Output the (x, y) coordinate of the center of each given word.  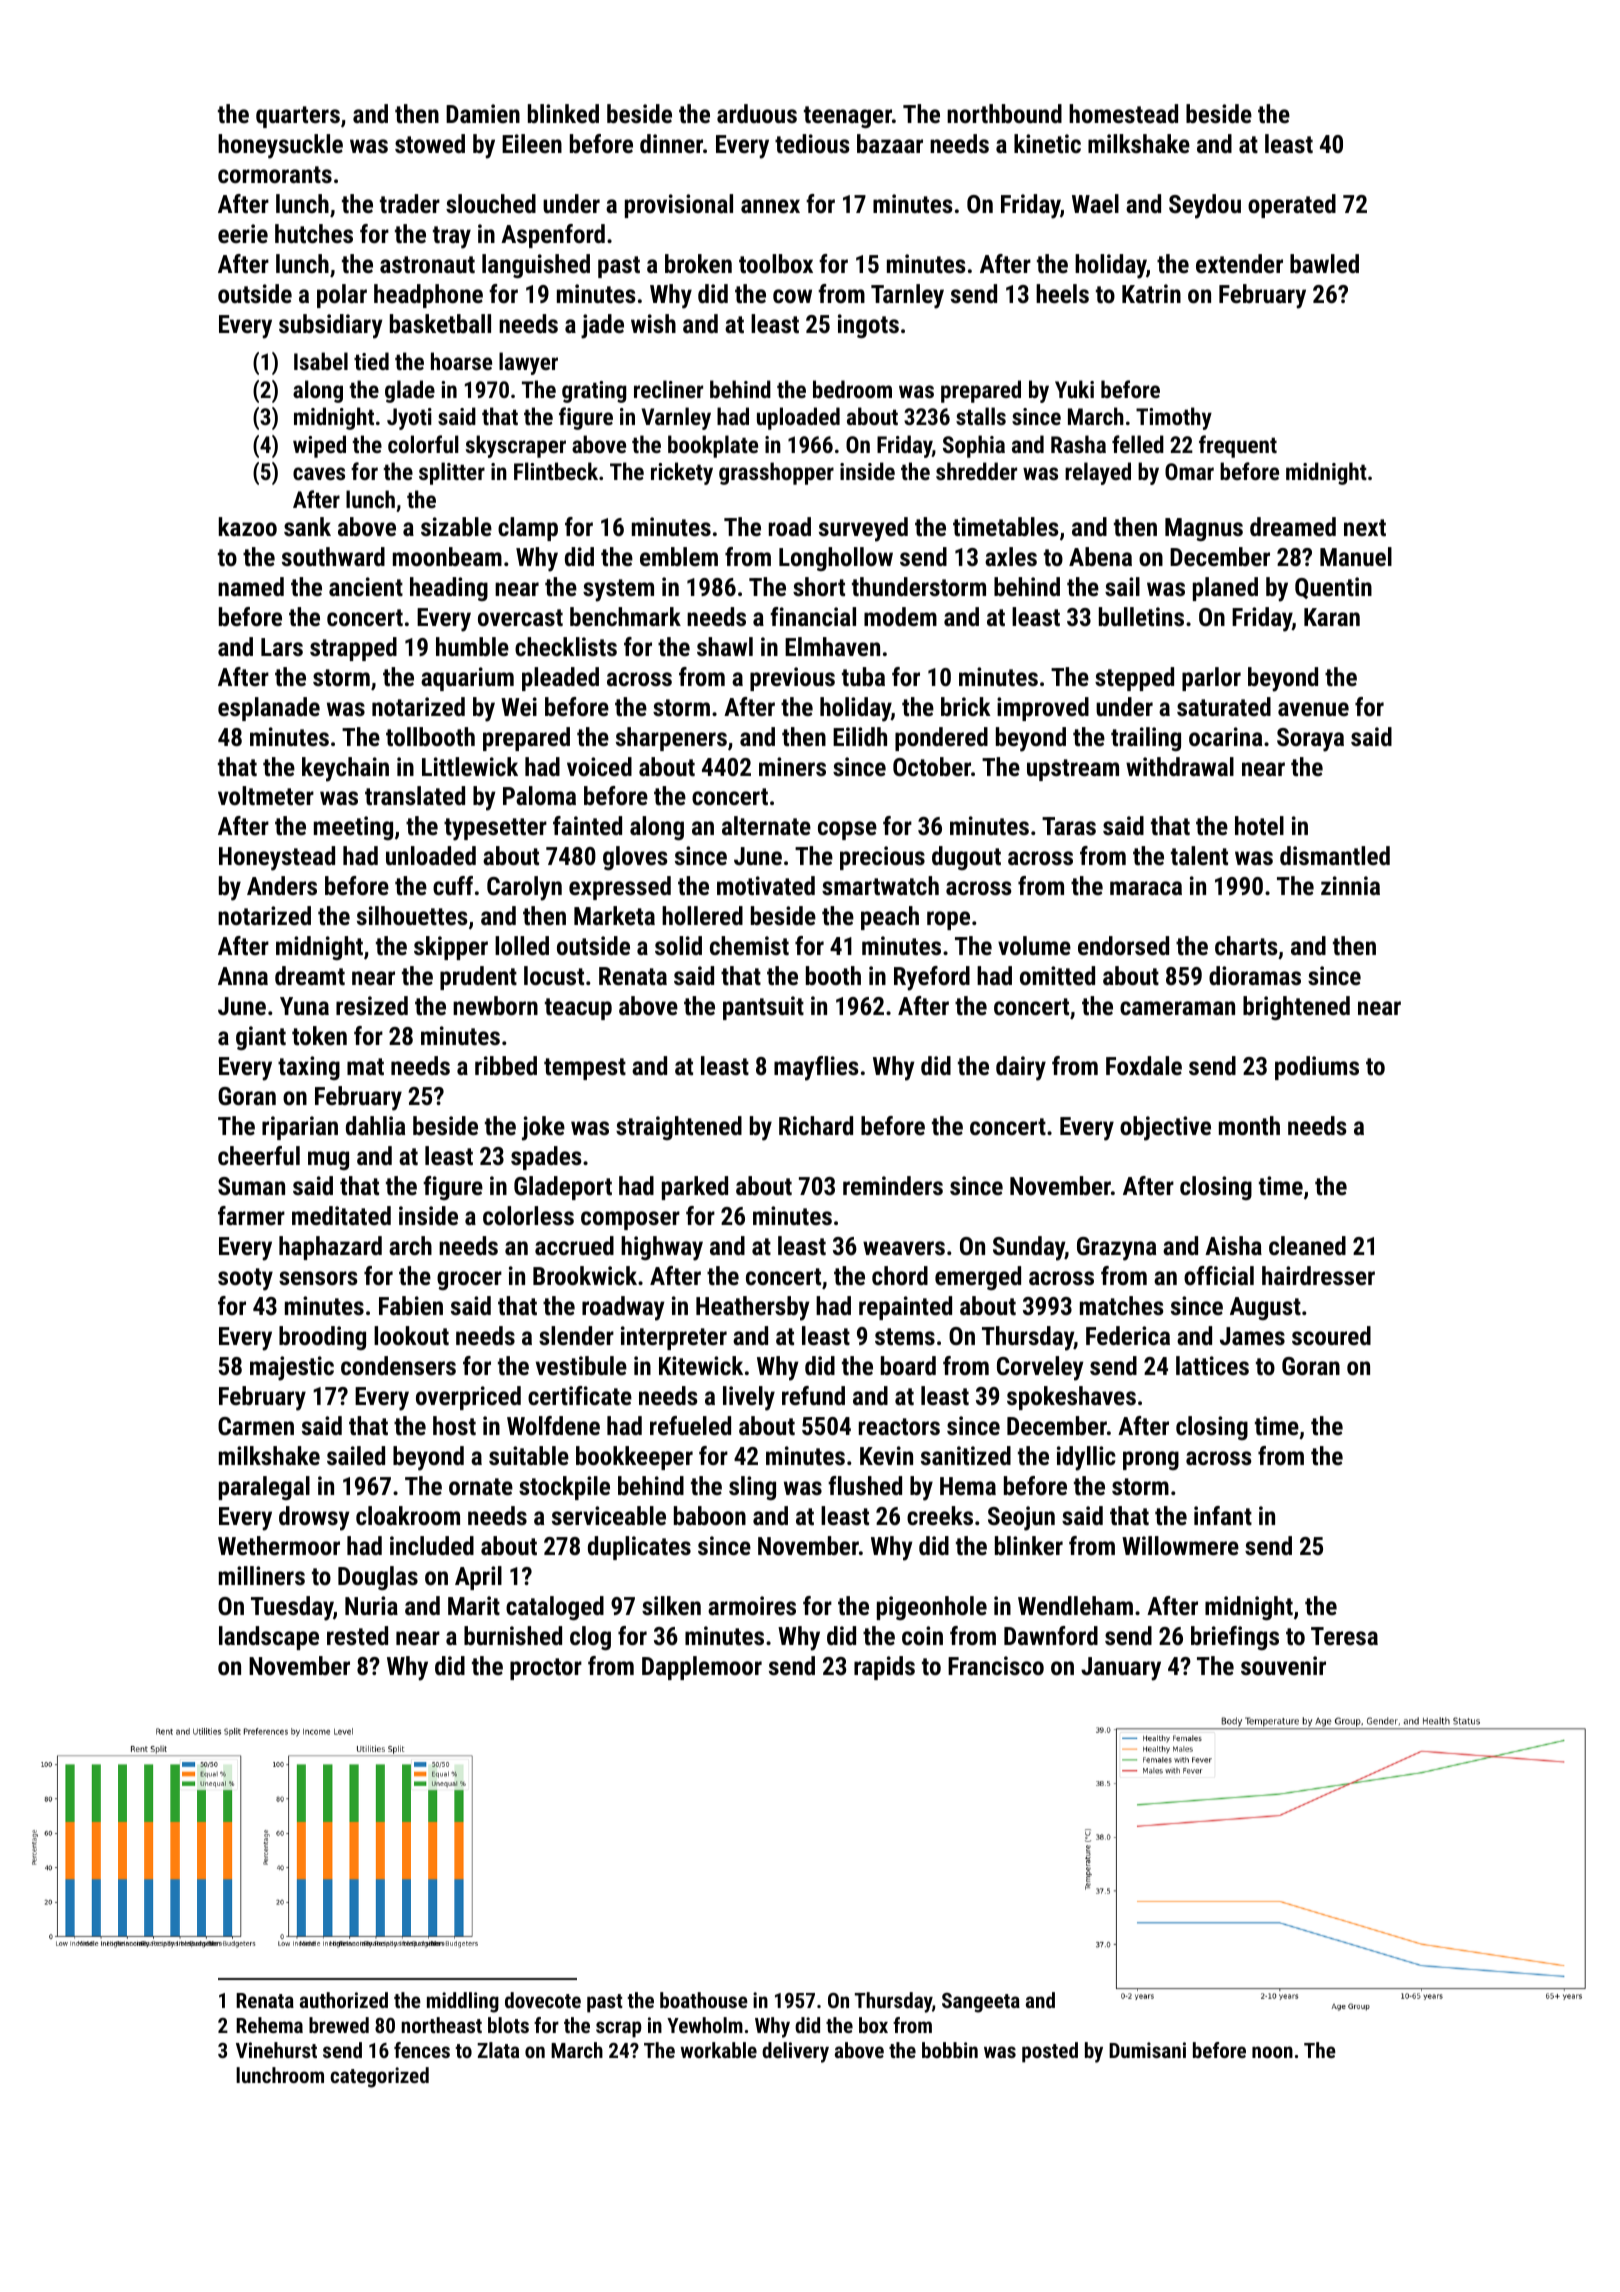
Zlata (498, 2050)
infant (1223, 1515)
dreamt (310, 975)
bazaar (890, 143)
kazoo (248, 526)
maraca (1146, 888)
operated (1292, 206)
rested (357, 1635)
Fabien (411, 1305)
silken (671, 1605)
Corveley (1040, 1368)
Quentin (1333, 588)
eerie (243, 233)
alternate (766, 825)
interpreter (674, 1338)
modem (900, 616)
